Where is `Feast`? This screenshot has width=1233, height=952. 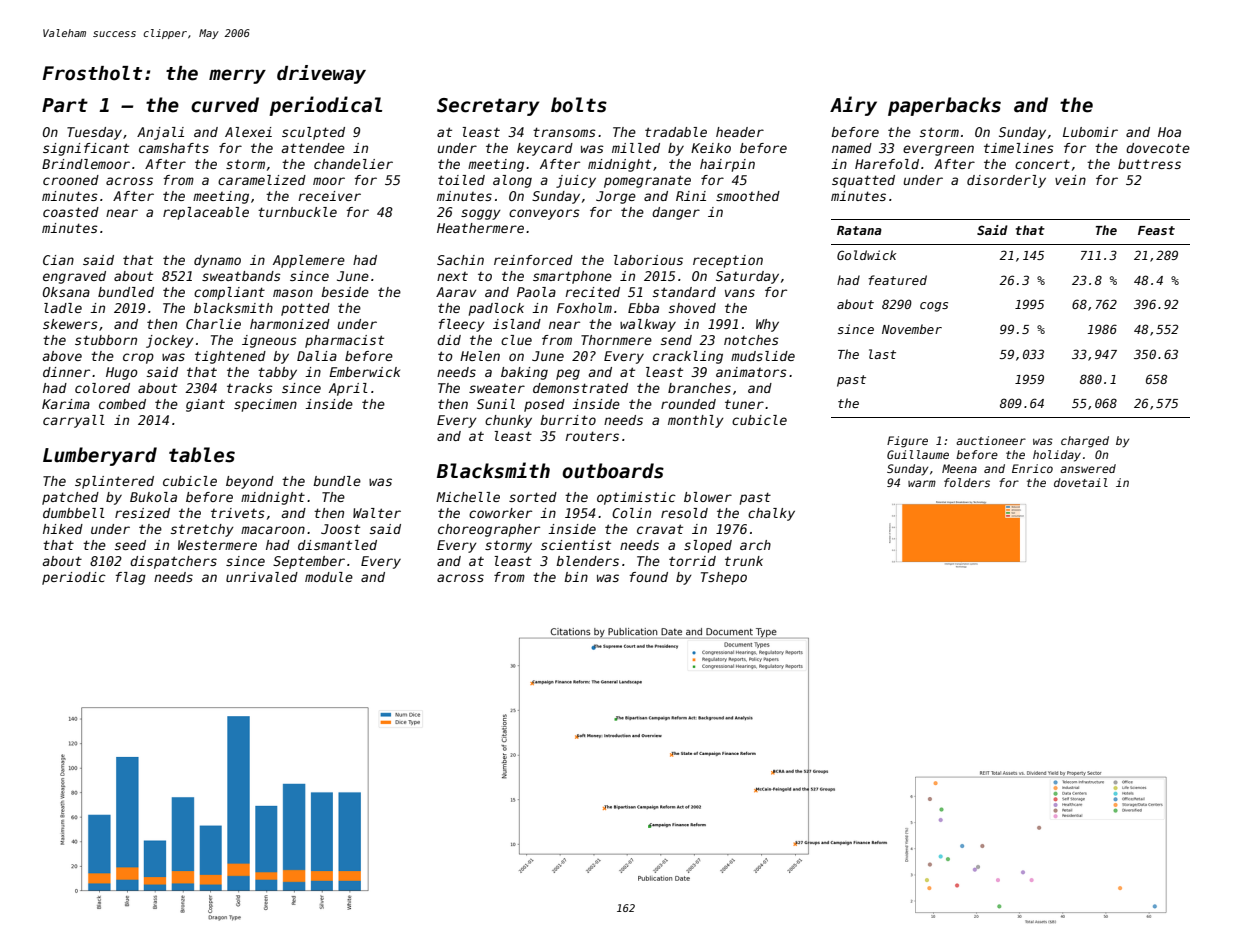 Feast is located at coordinates (1156, 230).
